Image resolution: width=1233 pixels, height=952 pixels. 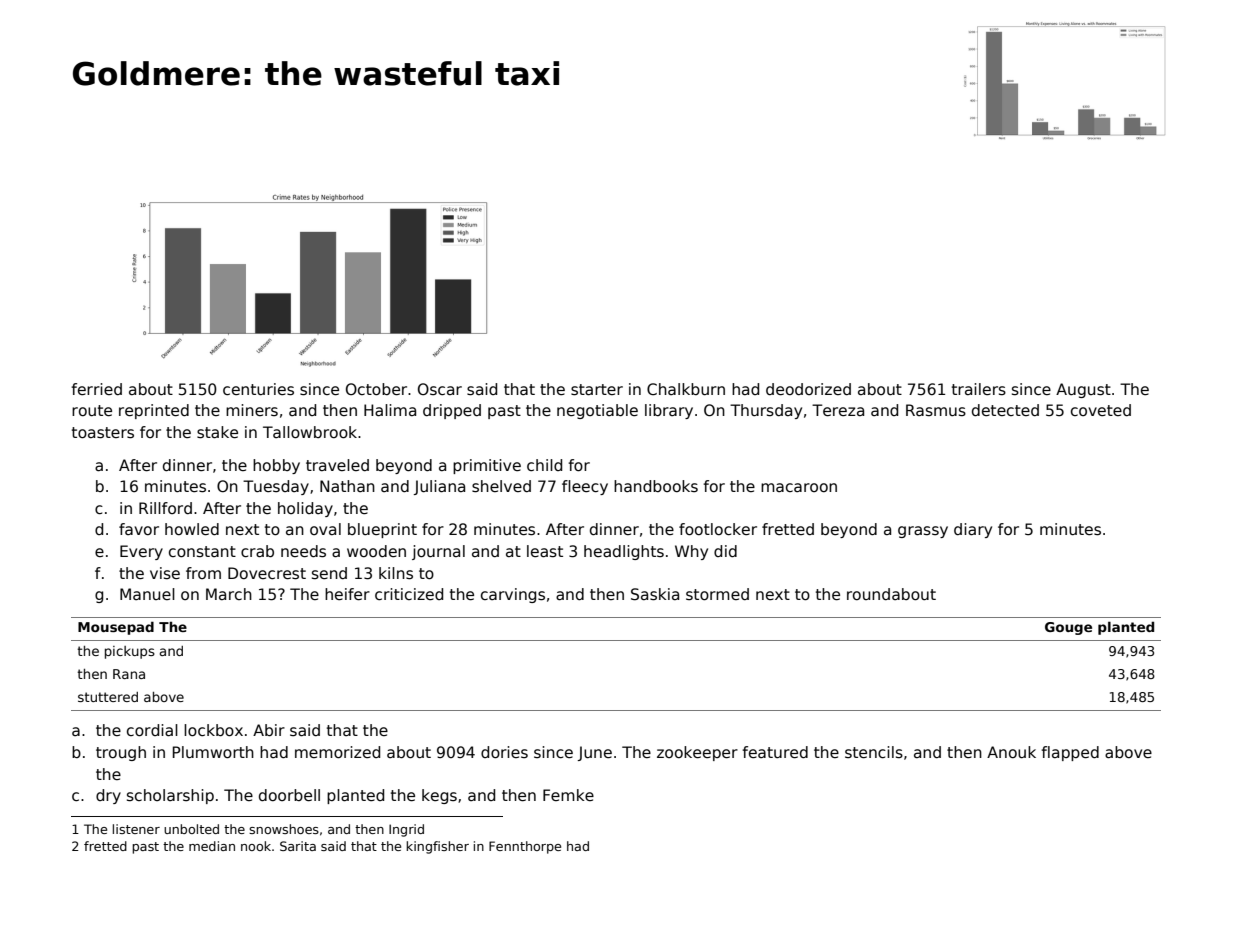 What do you see at coordinates (1068, 628) in the image?
I see `Gouge` at bounding box center [1068, 628].
